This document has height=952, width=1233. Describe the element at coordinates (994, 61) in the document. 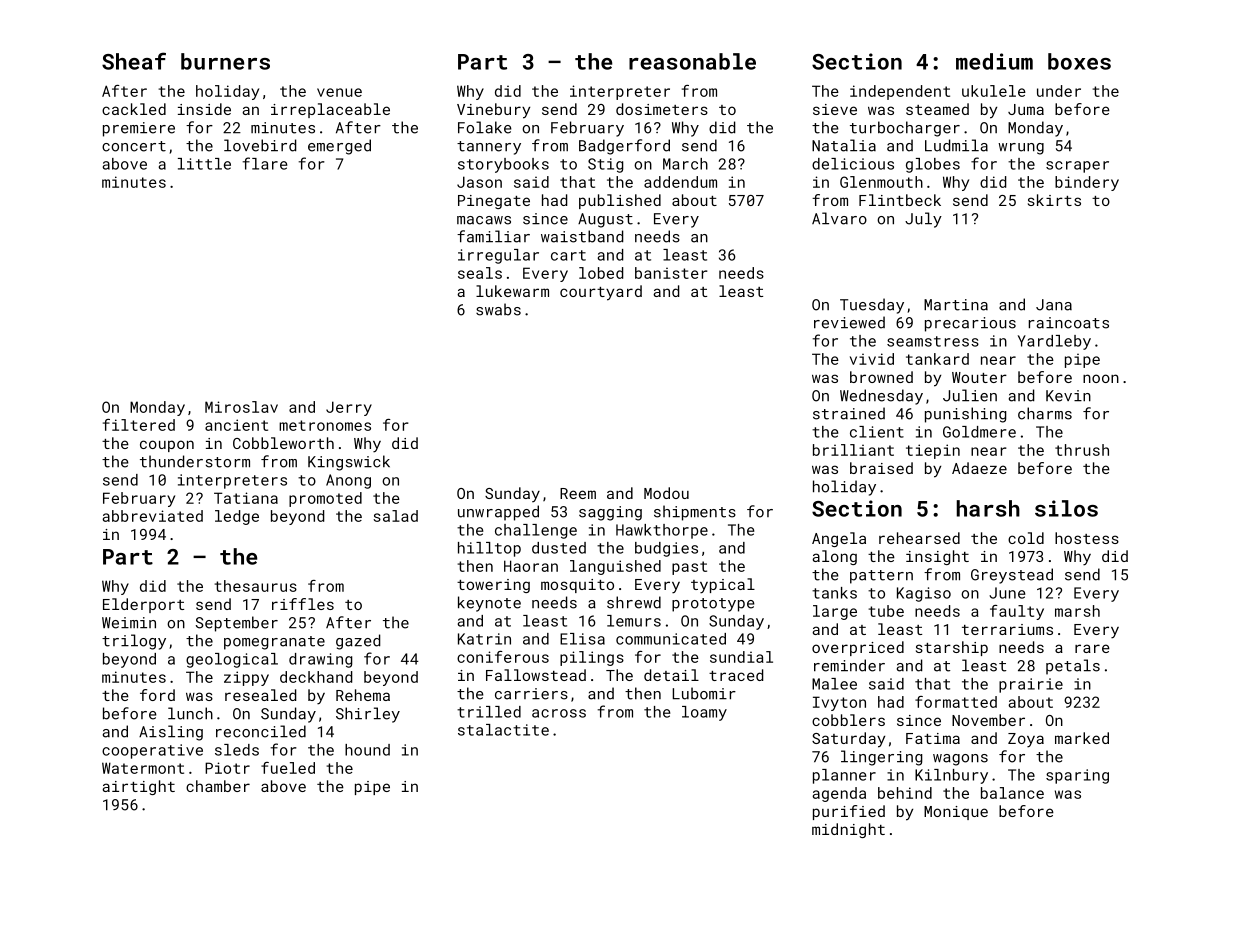

I see `medium` at that location.
